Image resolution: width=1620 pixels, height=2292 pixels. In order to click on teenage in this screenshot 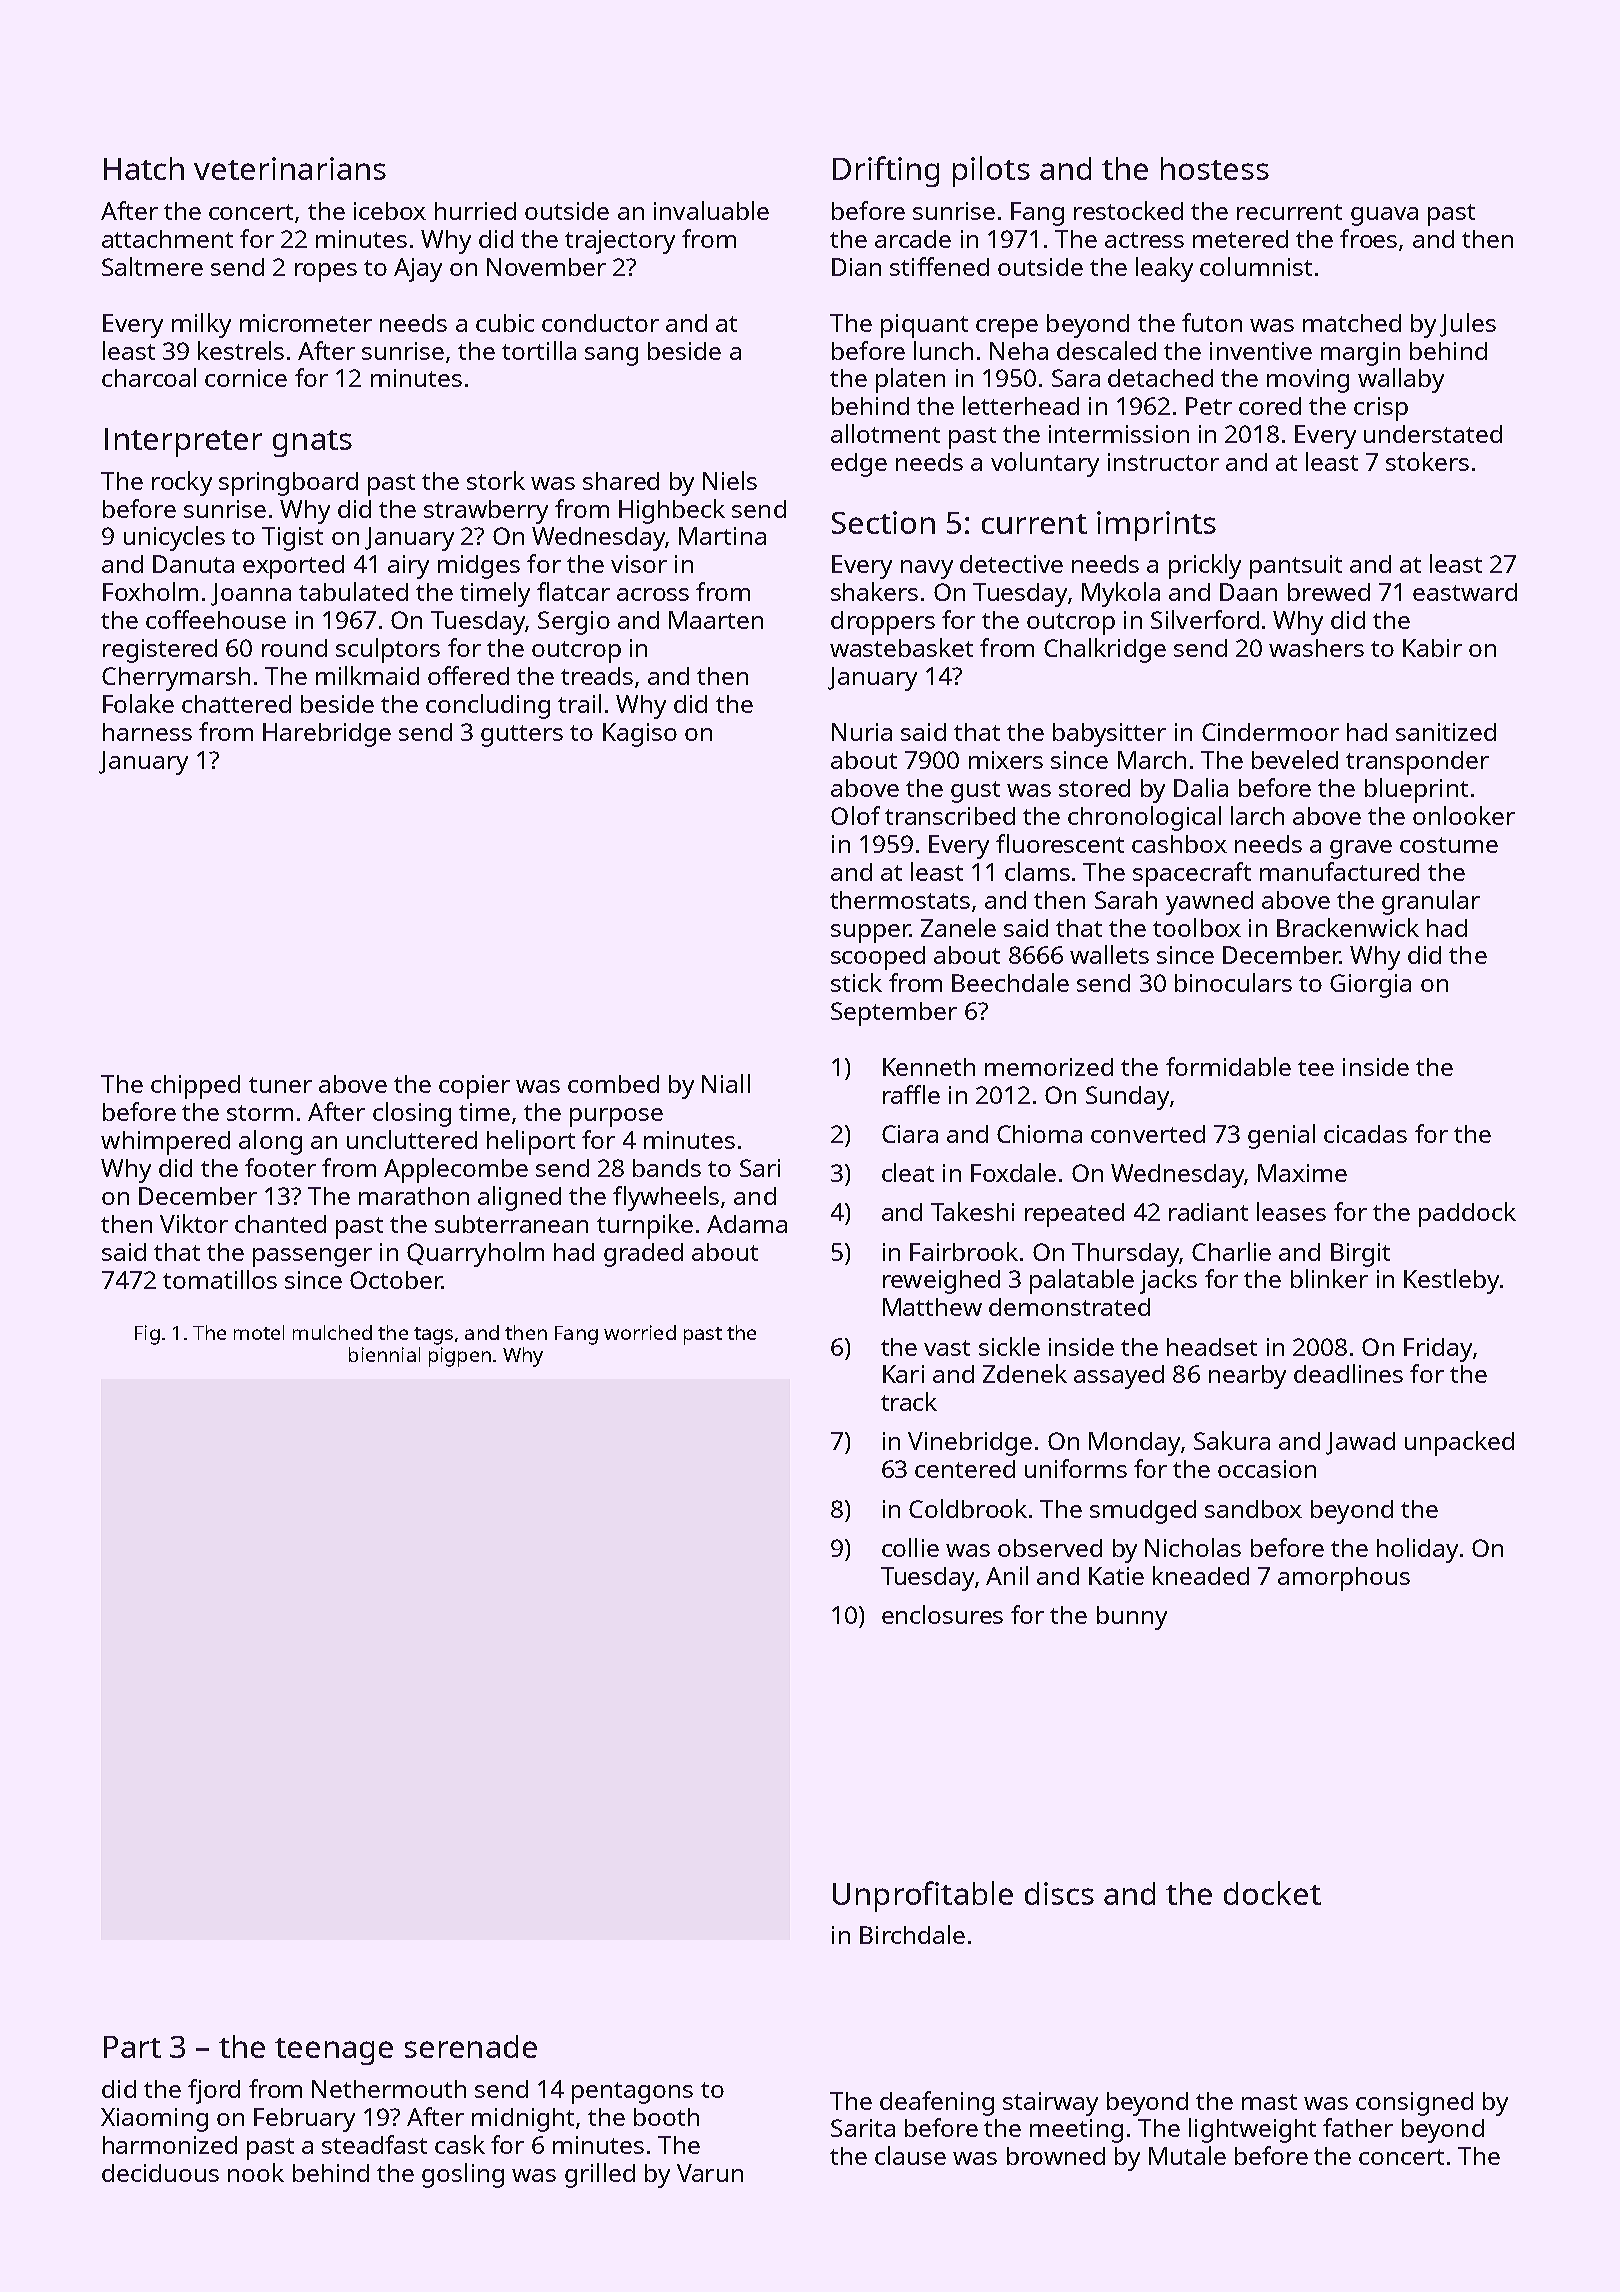, I will do `click(334, 2051)`.
